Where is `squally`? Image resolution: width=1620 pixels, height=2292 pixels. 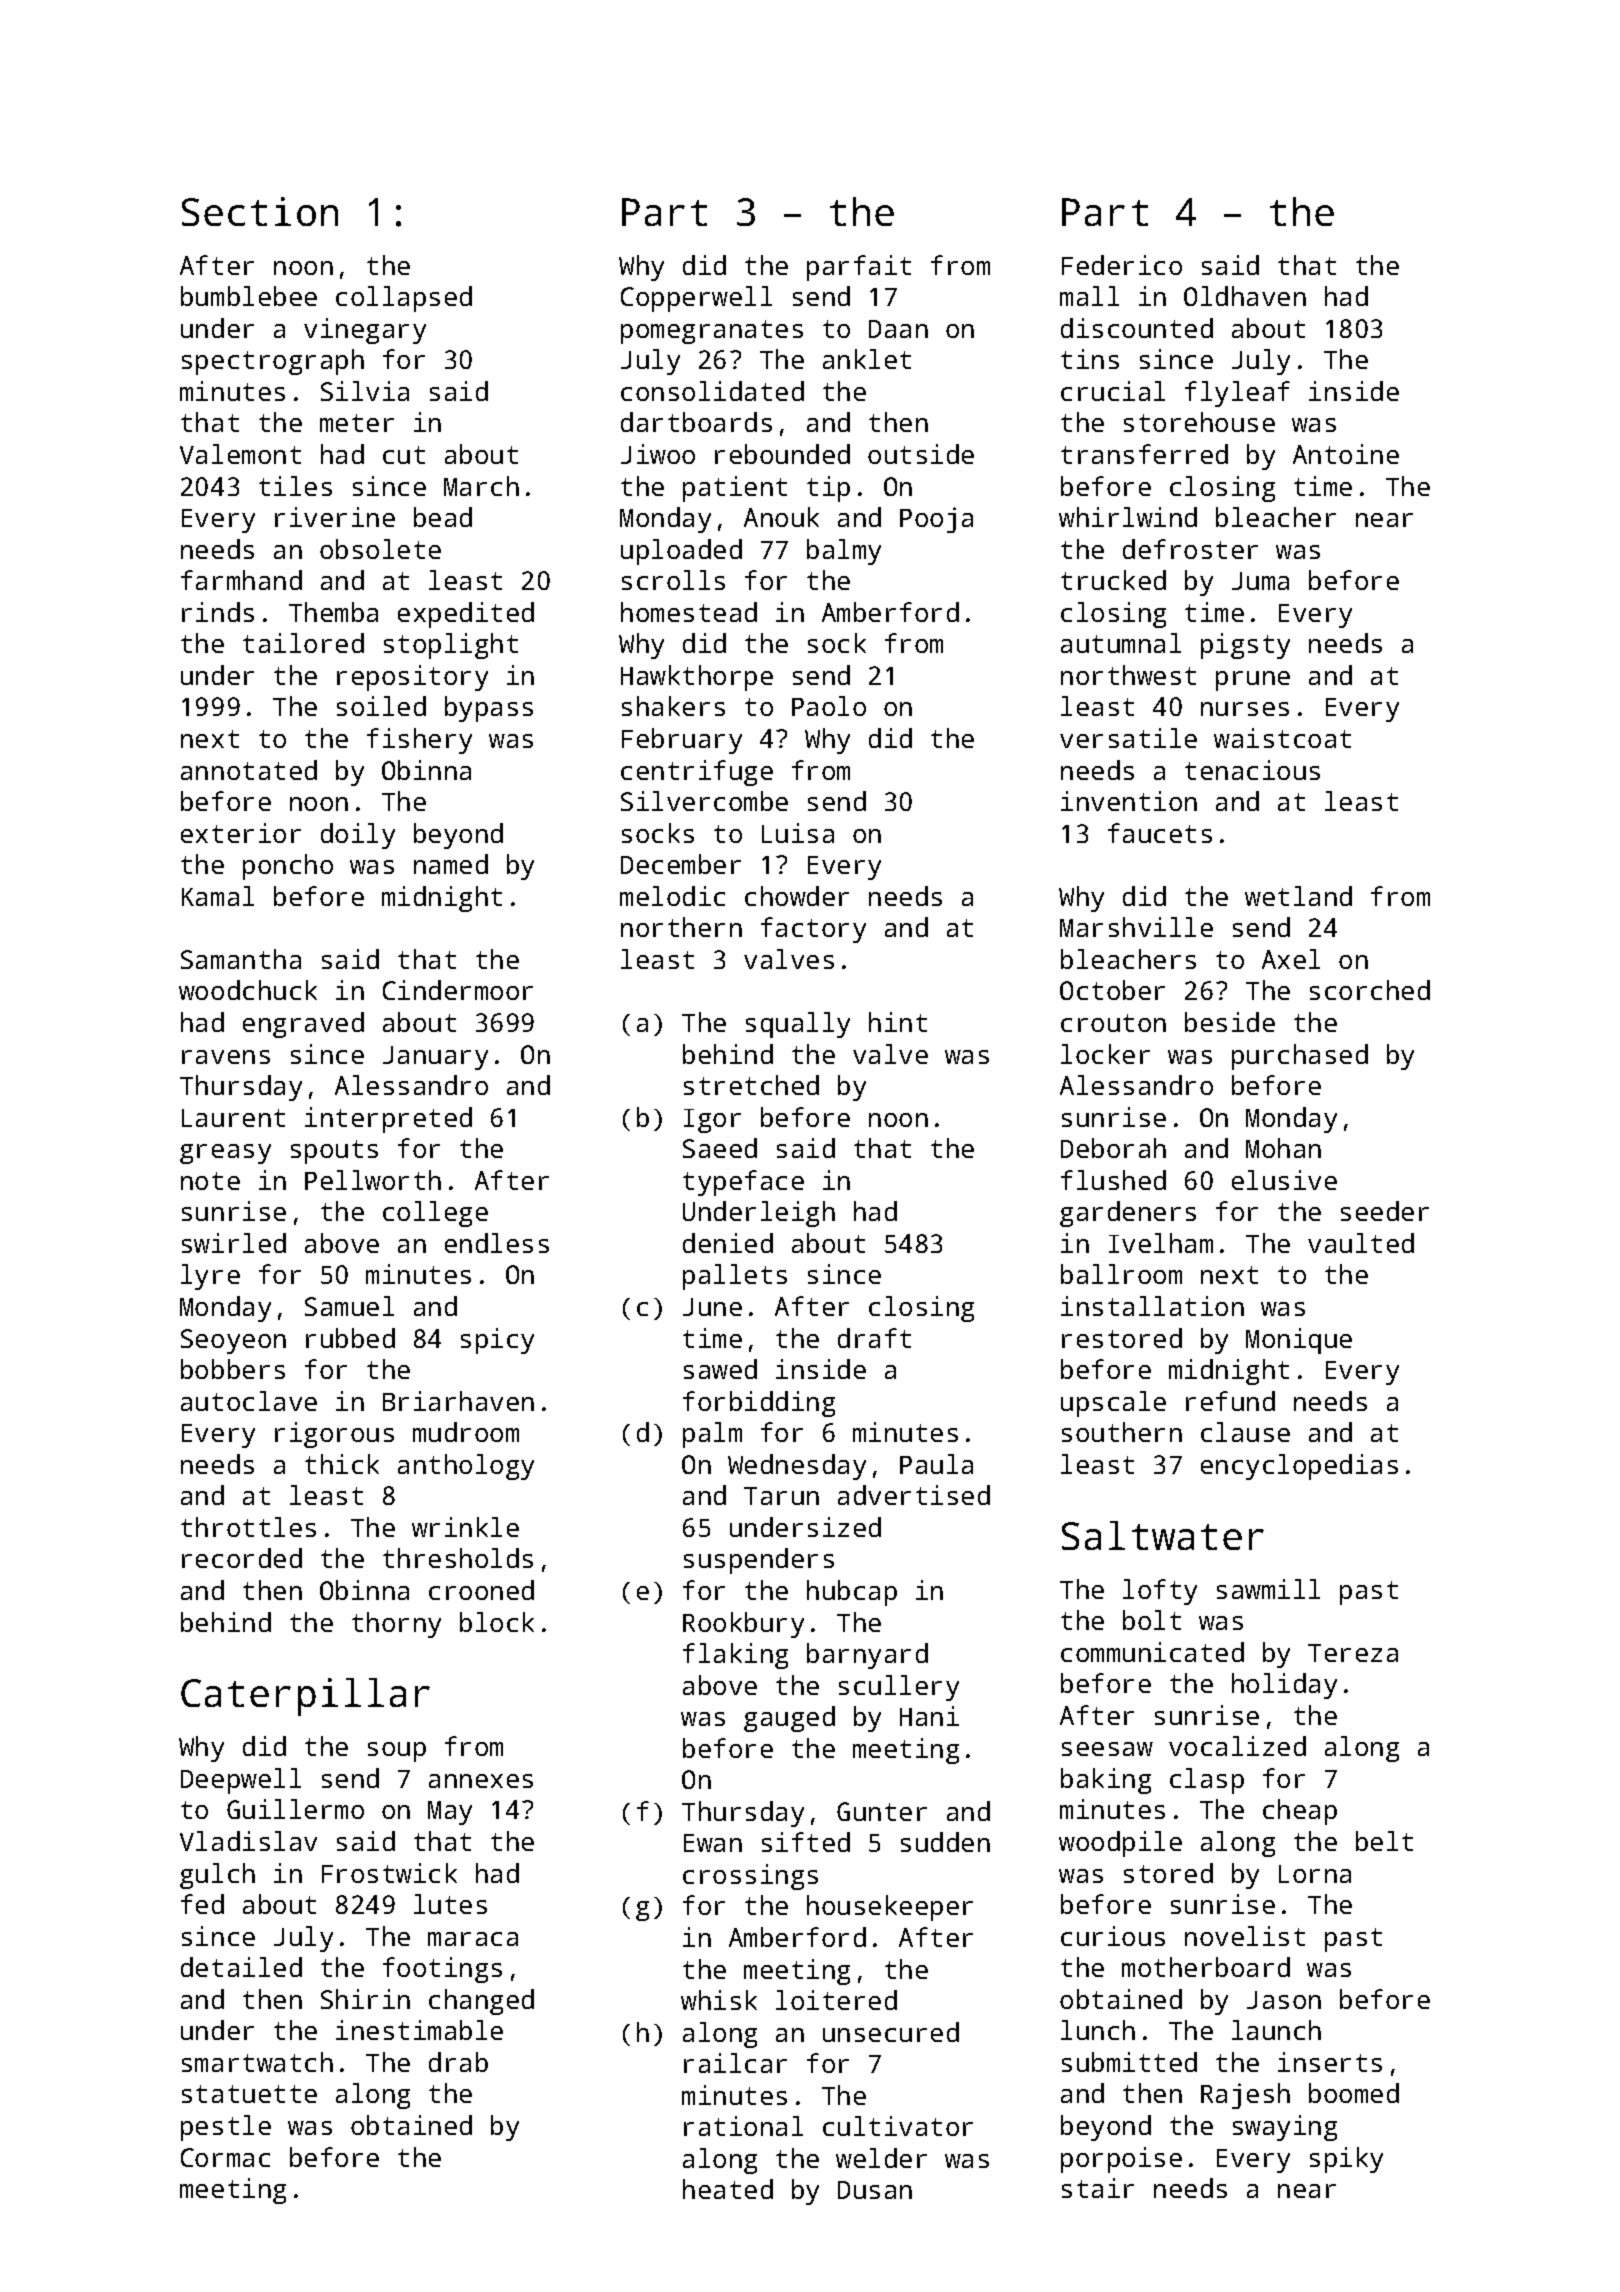
squally is located at coordinates (798, 1025).
